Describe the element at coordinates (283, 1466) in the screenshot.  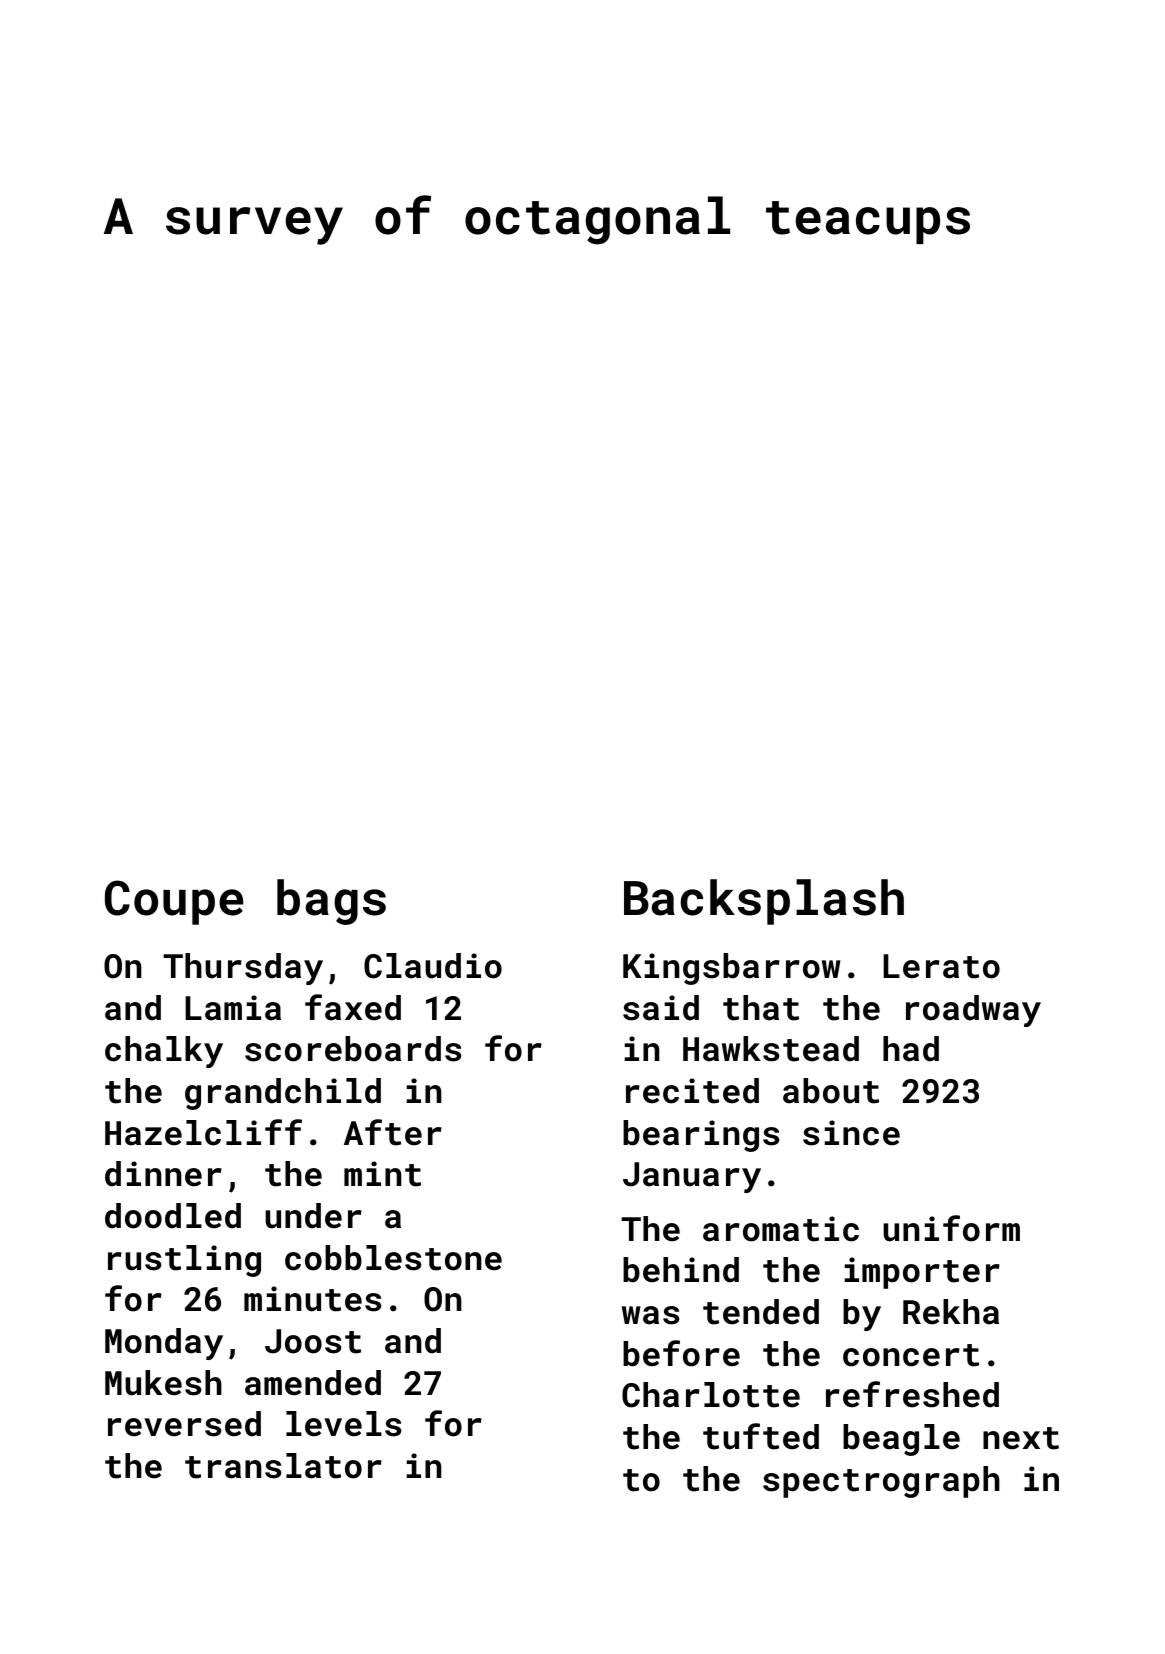
I see `translator` at that location.
